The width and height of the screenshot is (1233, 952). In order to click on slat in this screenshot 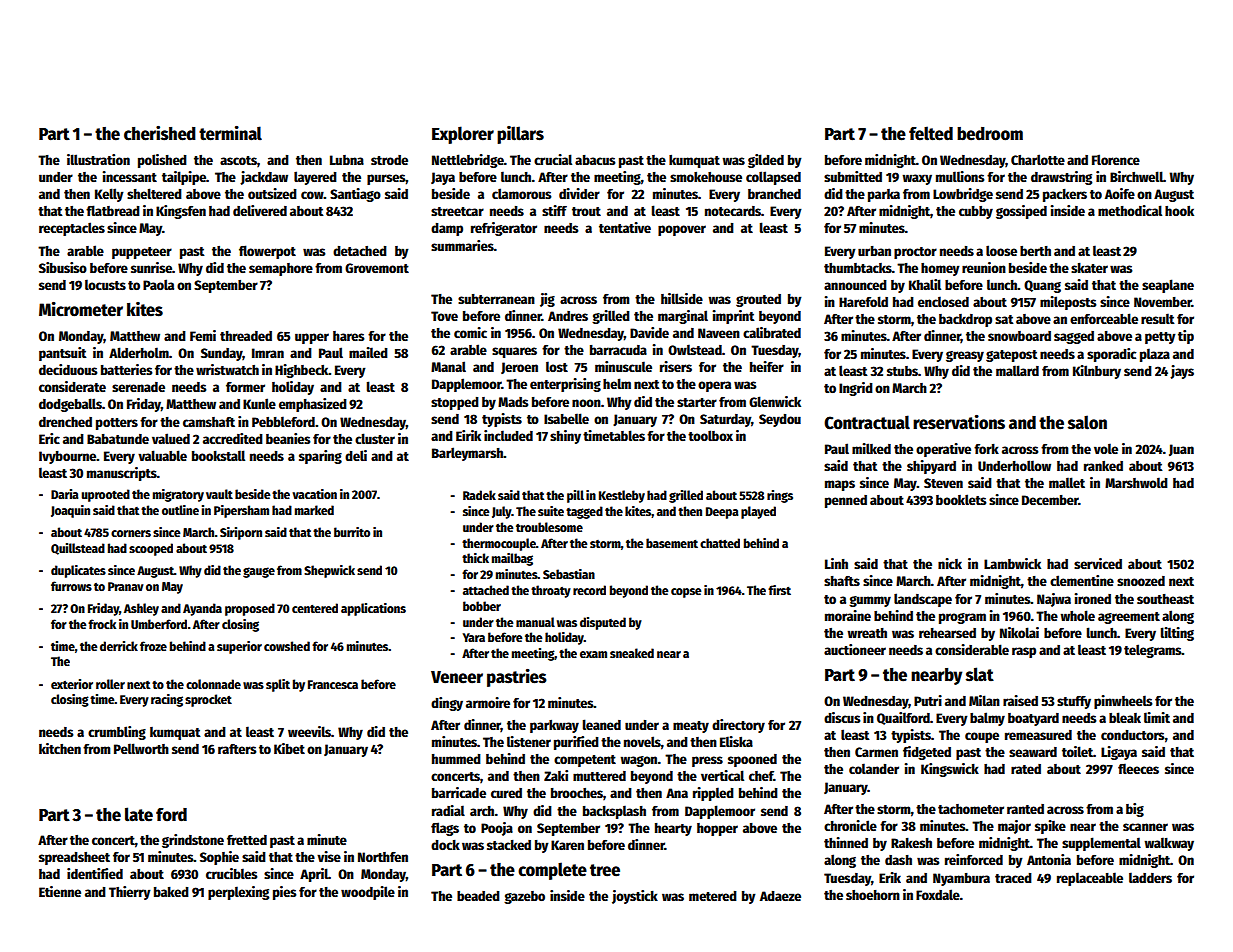, I will do `click(980, 674)`.
